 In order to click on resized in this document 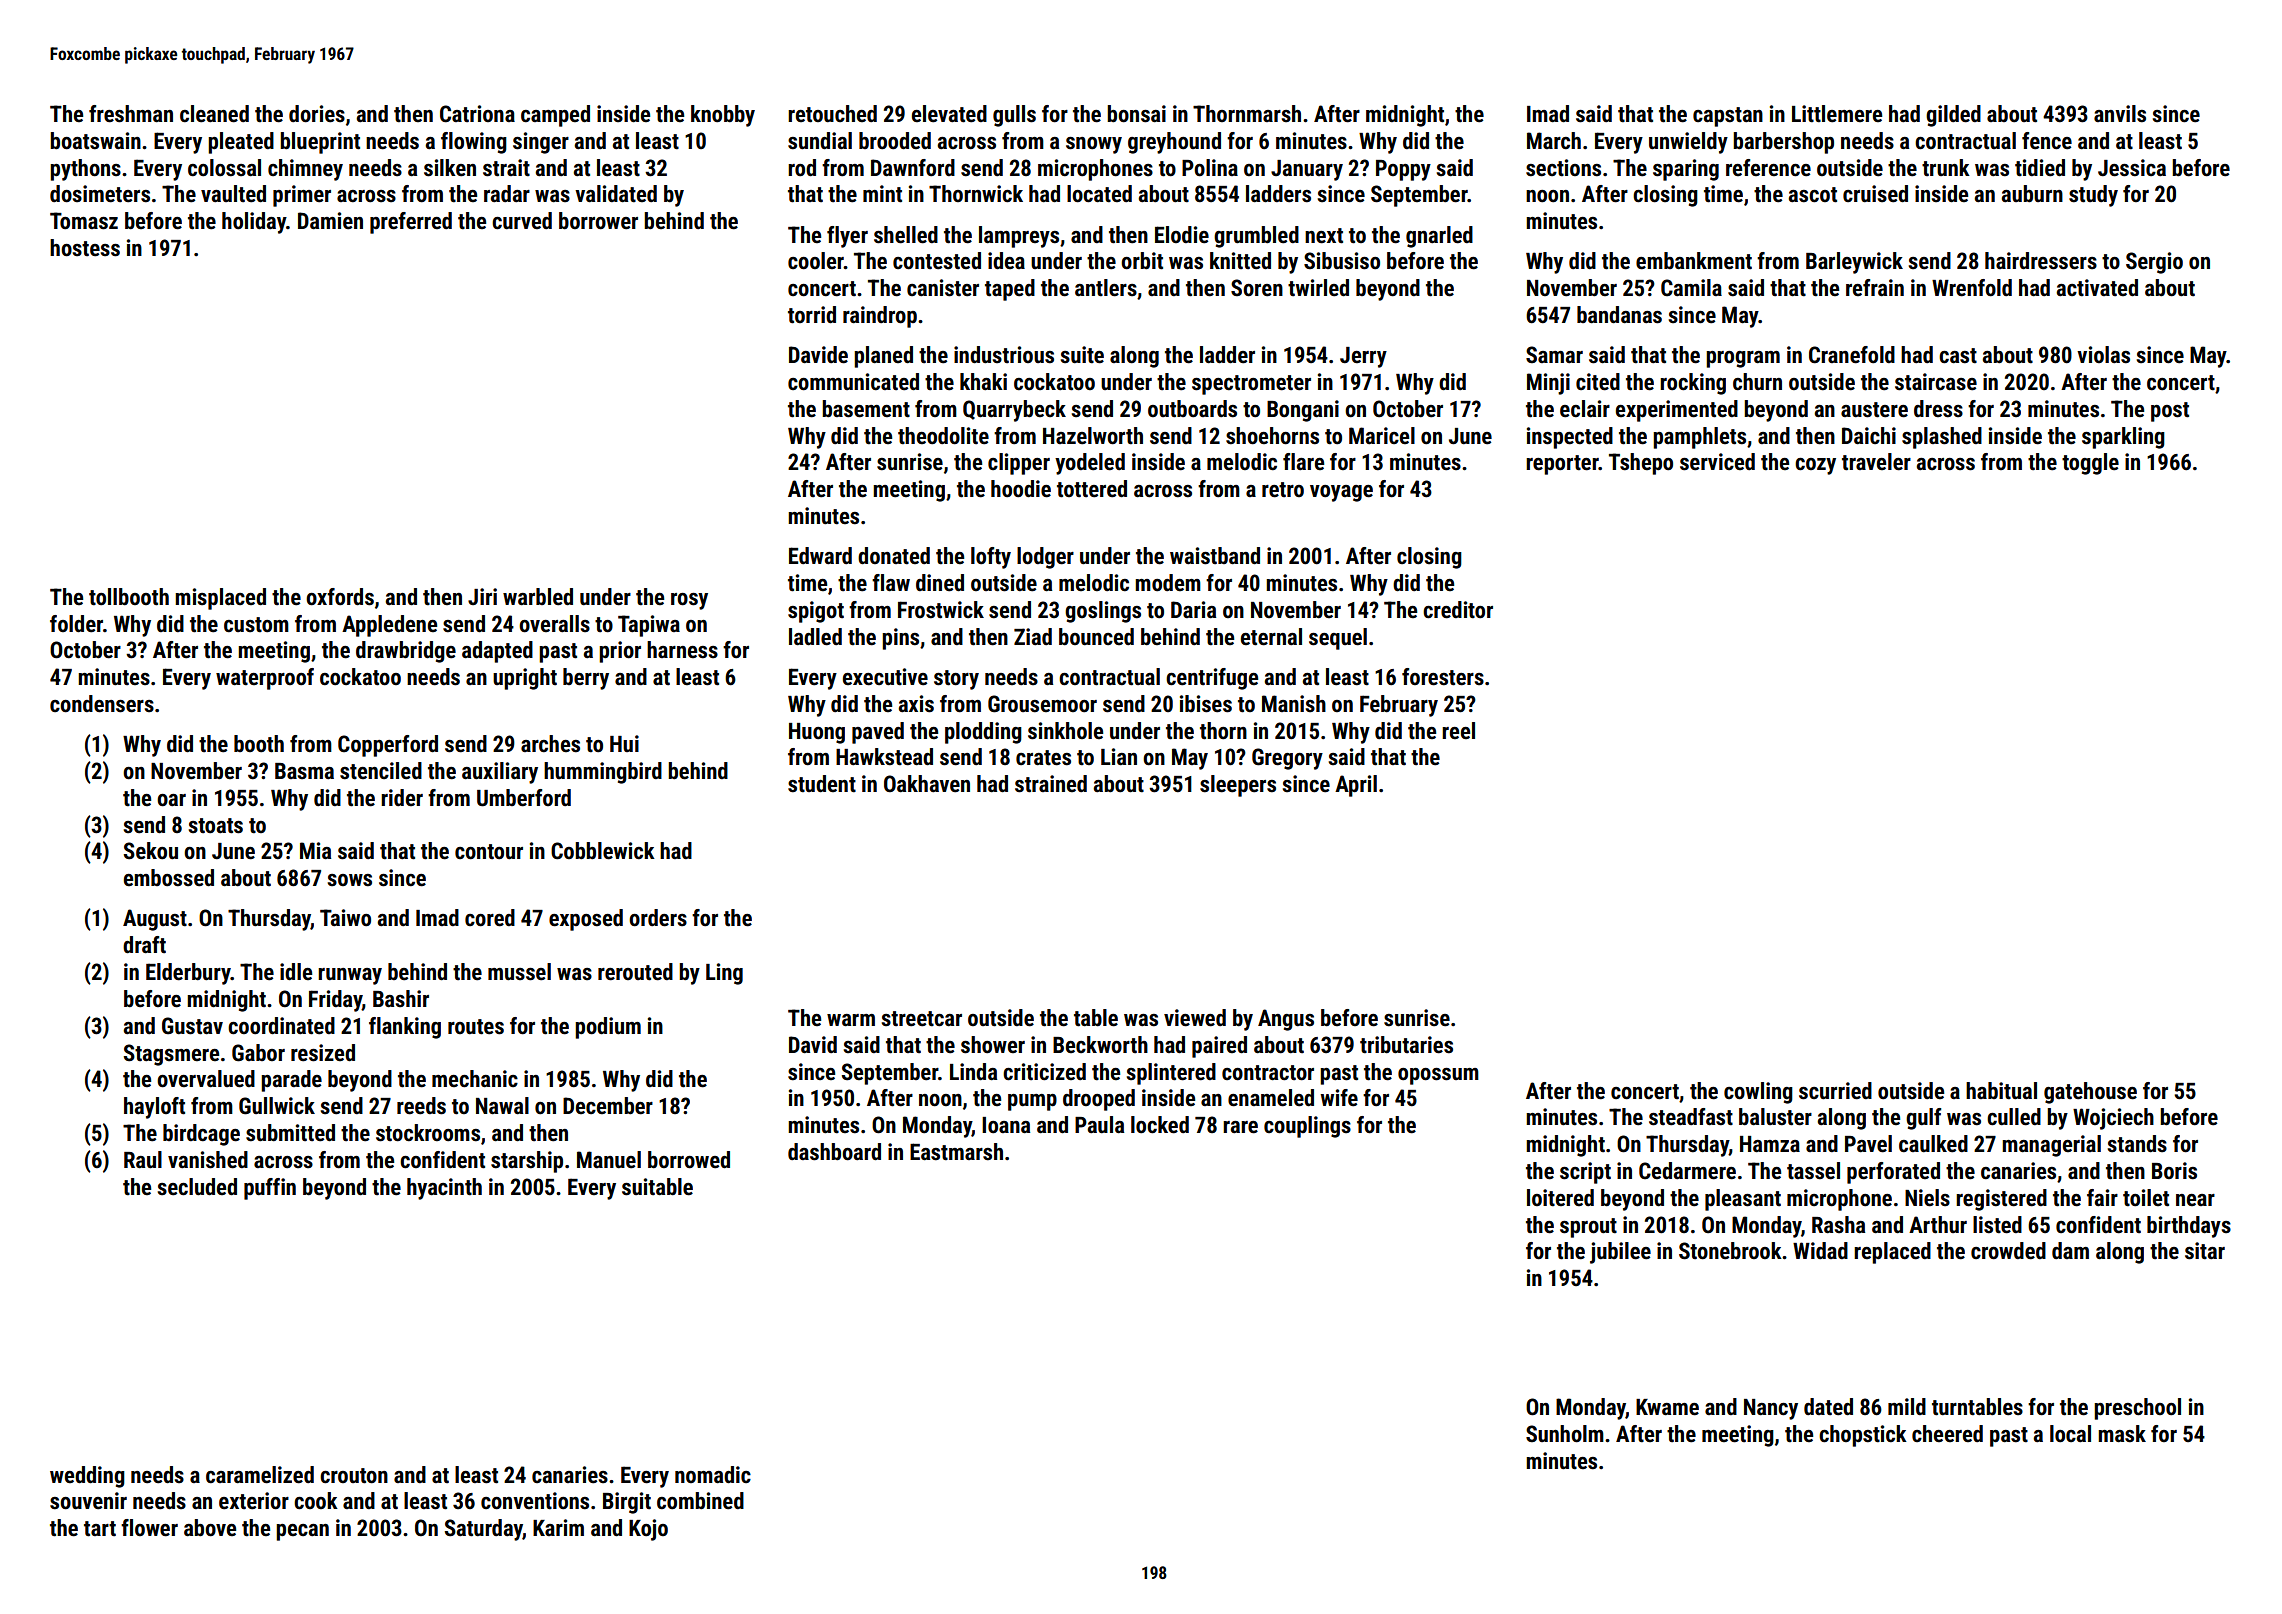, I will do `click(323, 1053)`.
